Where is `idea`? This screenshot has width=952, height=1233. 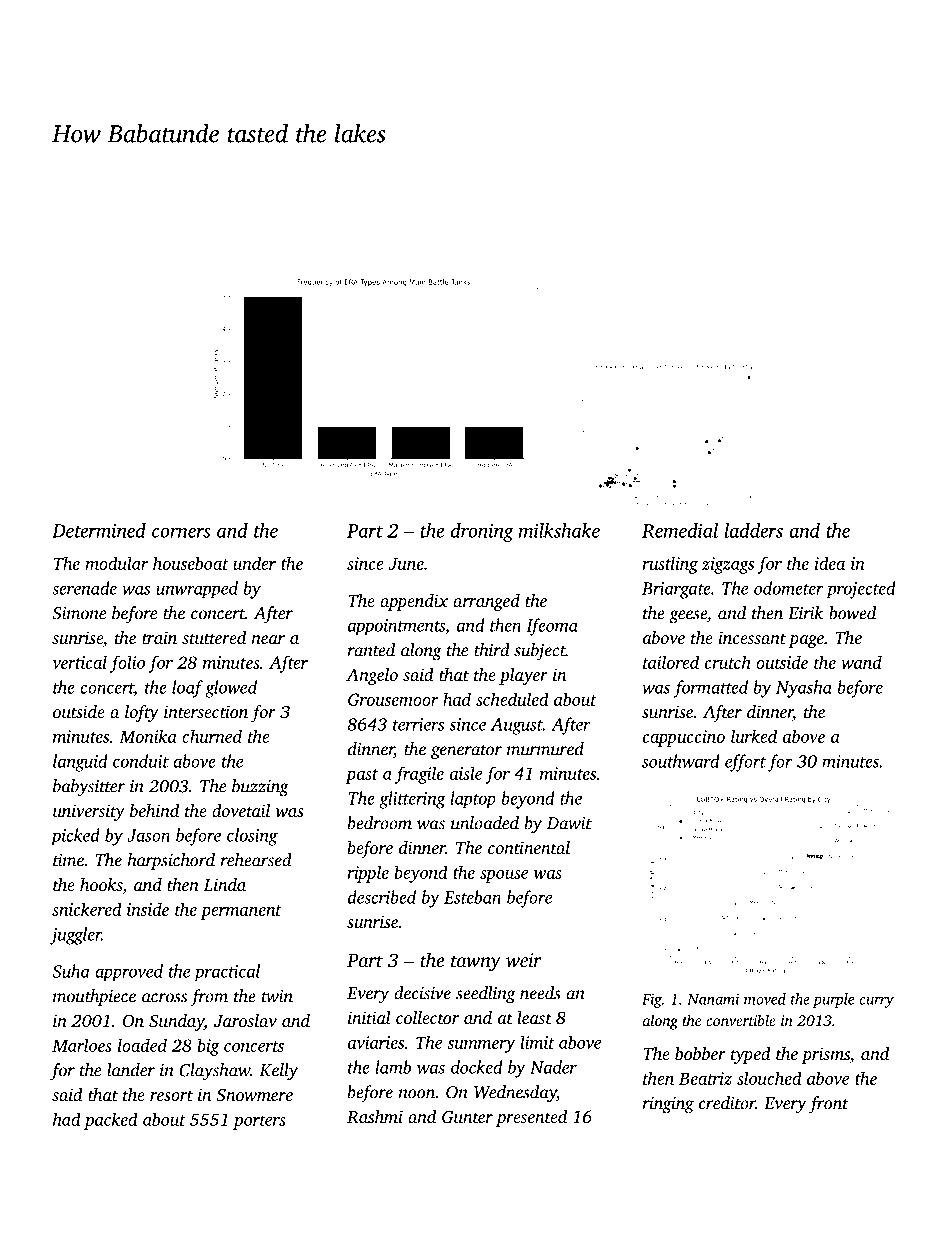 idea is located at coordinates (830, 563).
